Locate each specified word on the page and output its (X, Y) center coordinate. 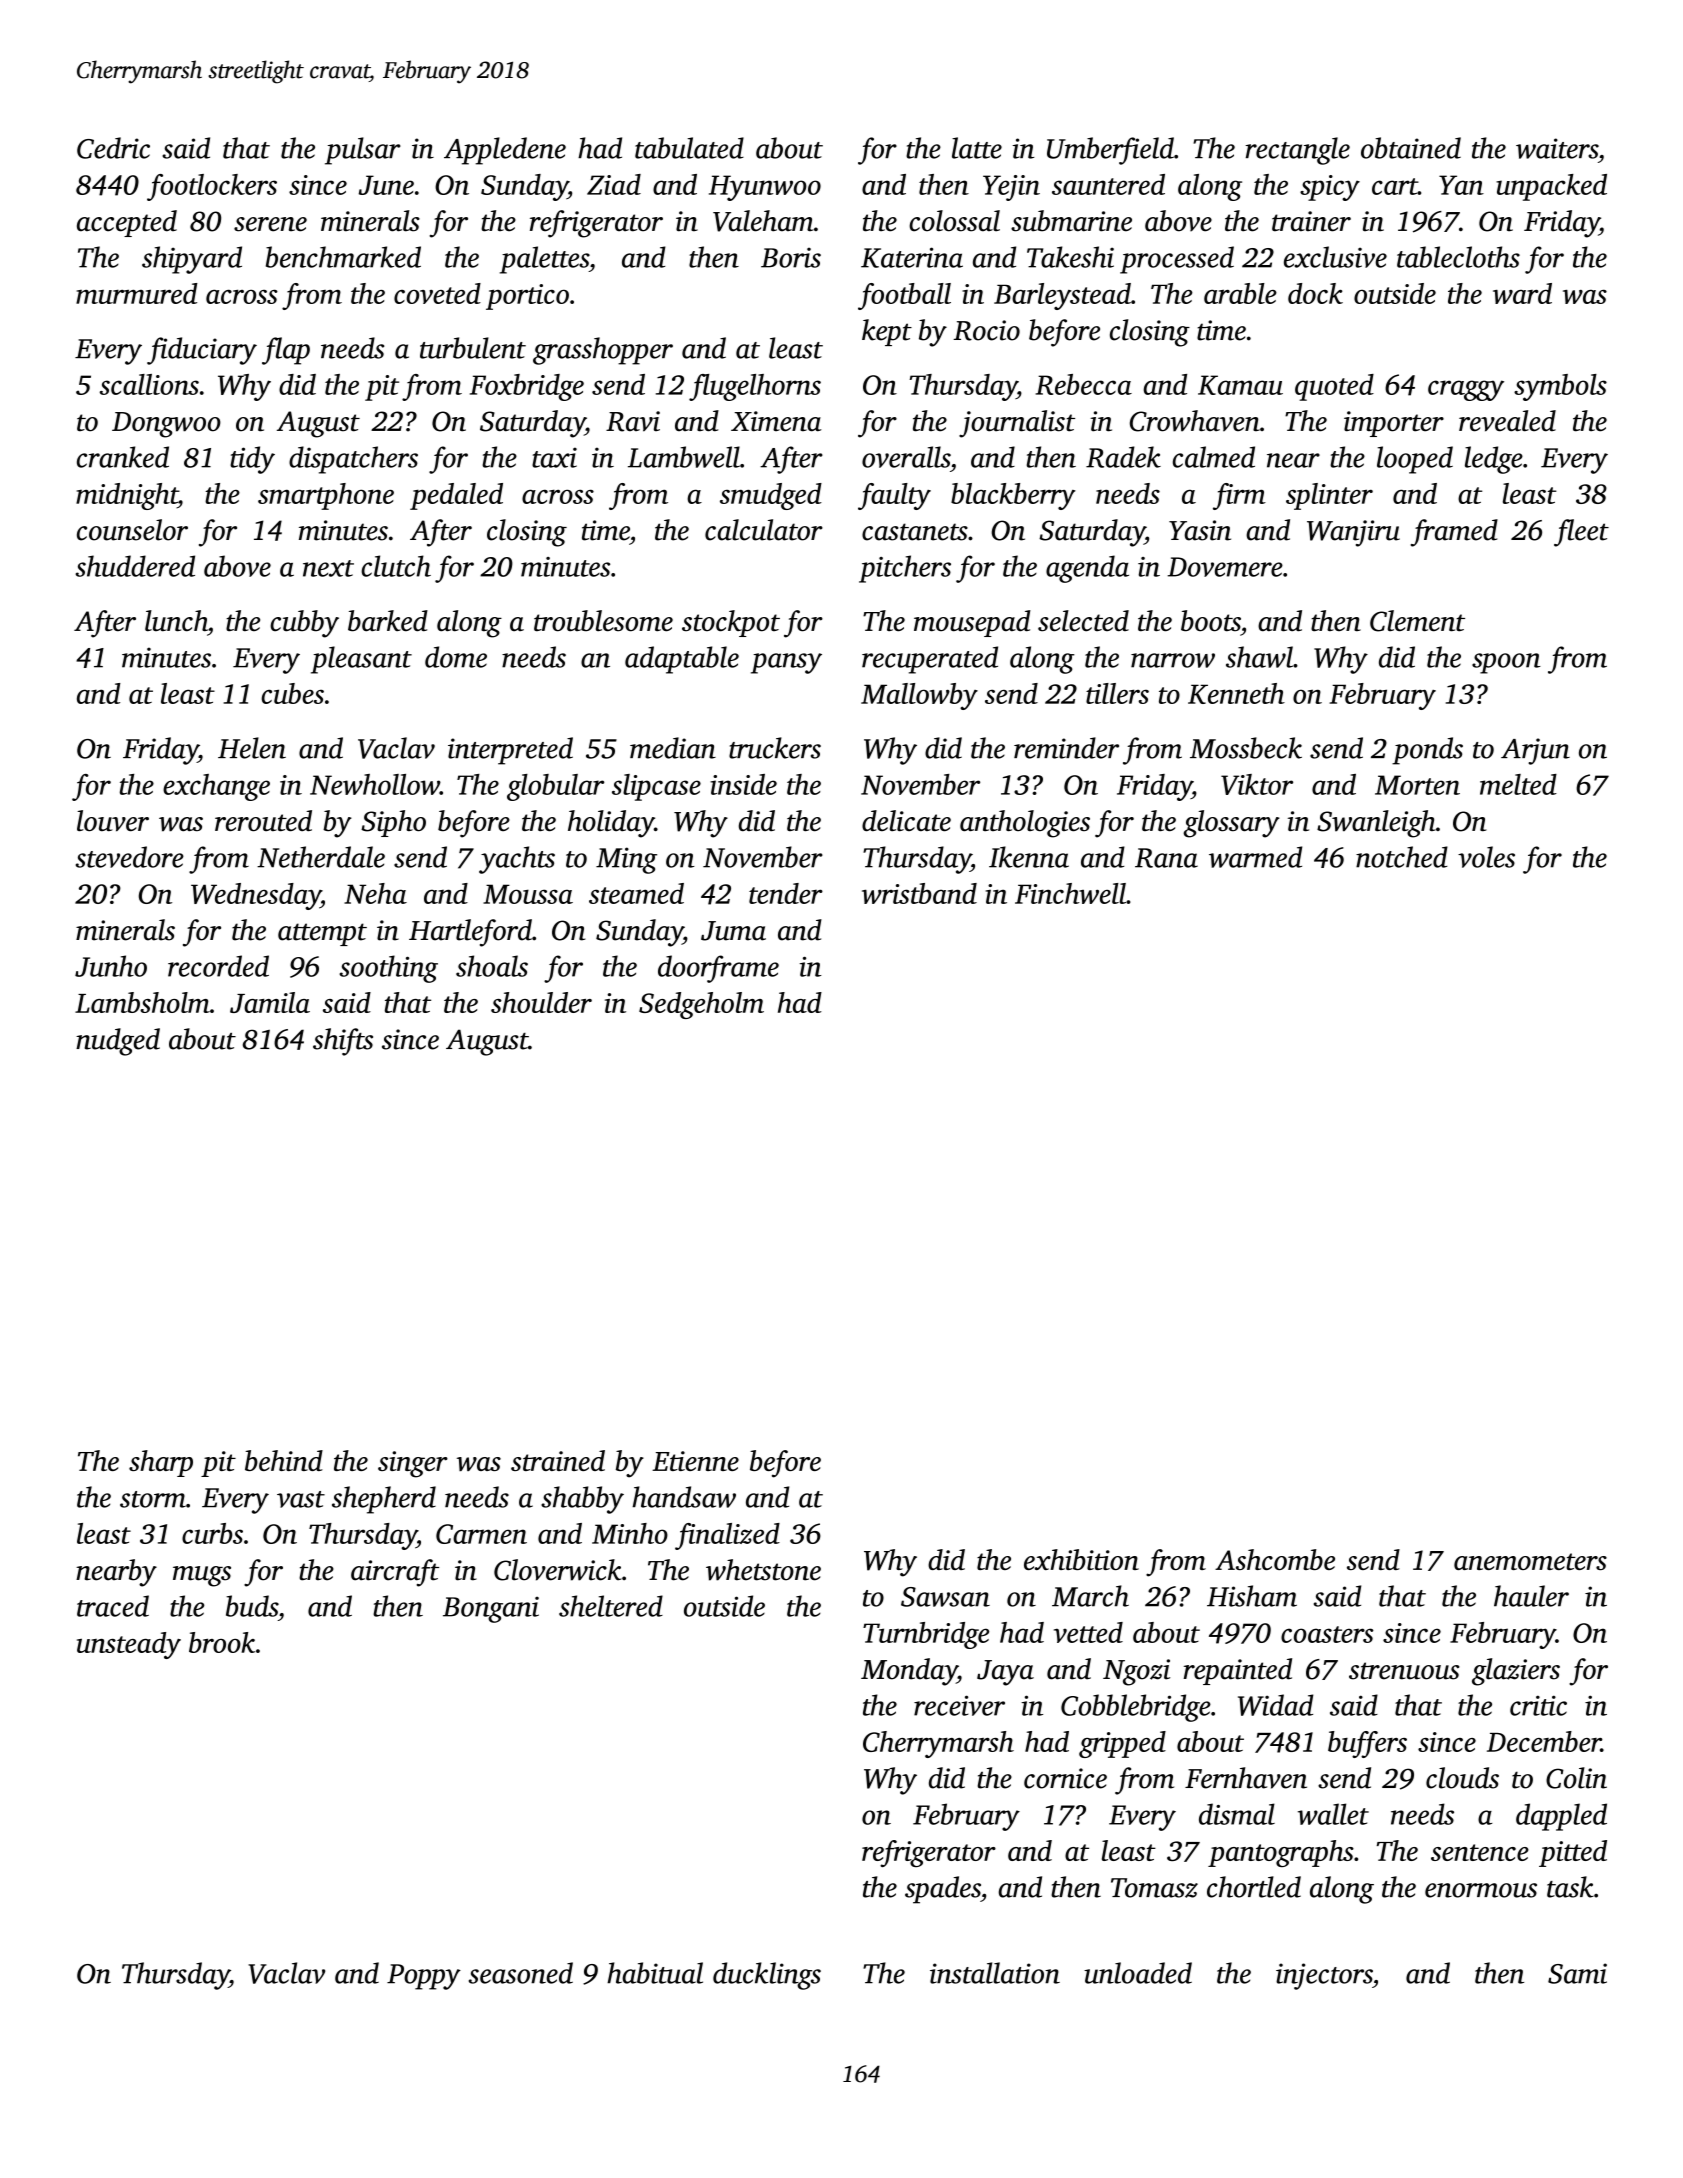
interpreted (510, 751)
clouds (1462, 1778)
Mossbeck (1246, 748)
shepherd (384, 1500)
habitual (655, 1973)
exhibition (1081, 1559)
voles (1486, 857)
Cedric (113, 148)
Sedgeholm (701, 1005)
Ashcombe (1275, 1559)
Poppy (424, 1977)
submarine (1071, 221)
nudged (118, 1042)
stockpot (731, 623)
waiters (1557, 148)
